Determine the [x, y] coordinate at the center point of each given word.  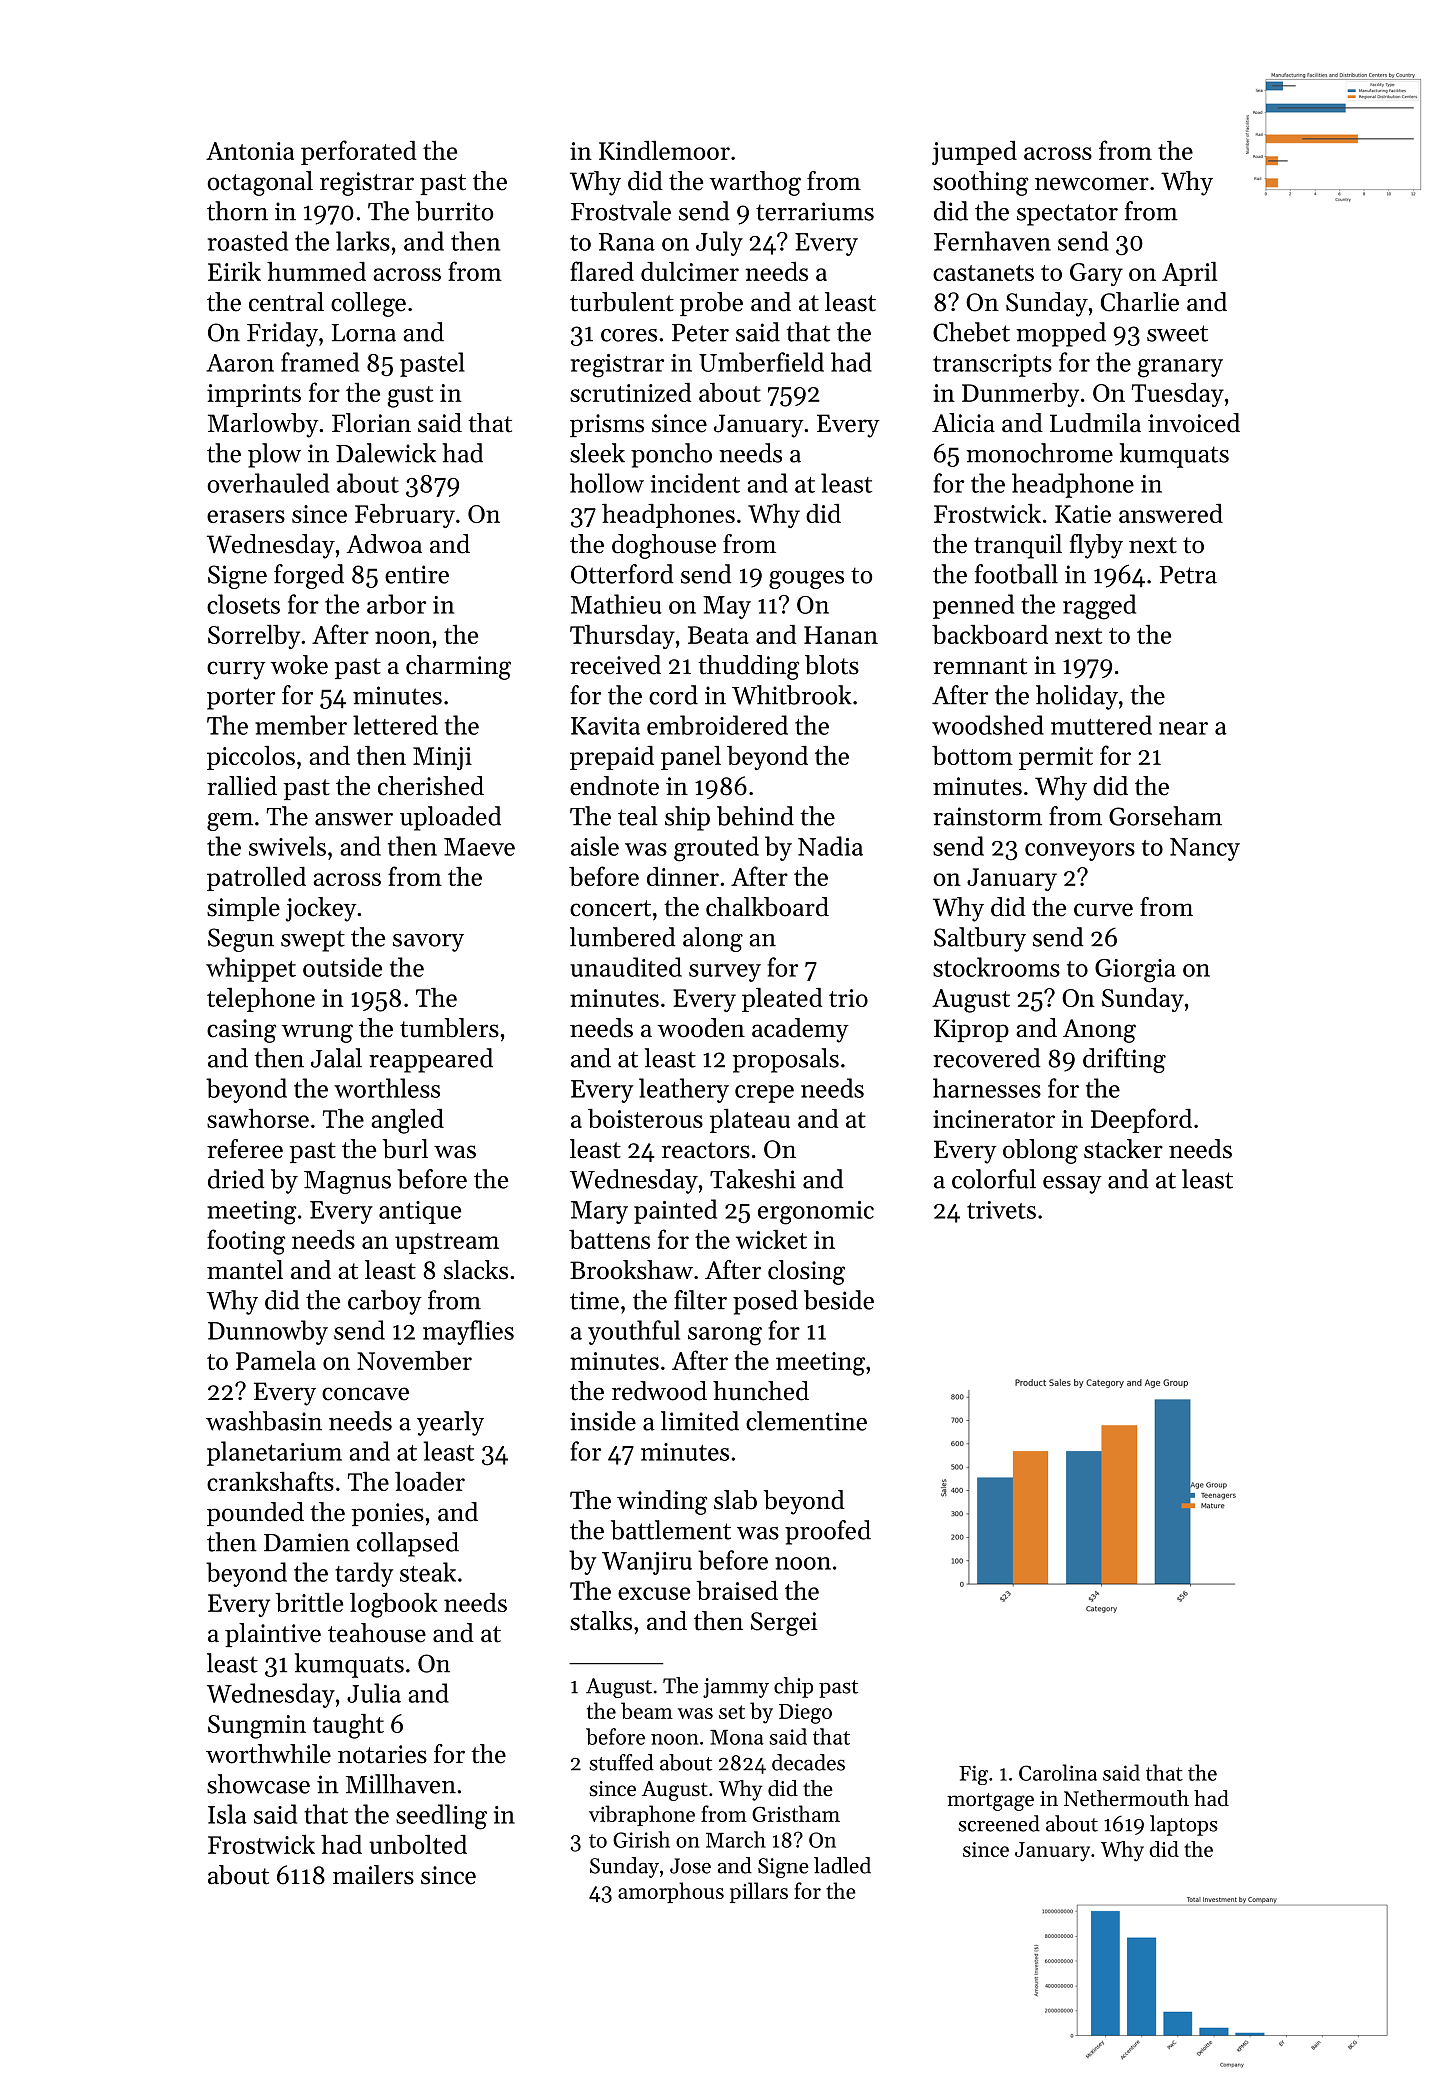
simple [243, 909]
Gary [1096, 274]
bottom [972, 755]
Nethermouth [1126, 1798]
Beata [718, 635]
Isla [227, 1814]
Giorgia [1135, 971]
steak [428, 1572]
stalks [601, 1621]
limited [700, 1421]
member [301, 725]
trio [848, 998]
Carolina [1058, 1772]
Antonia [250, 151]
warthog [755, 183]
